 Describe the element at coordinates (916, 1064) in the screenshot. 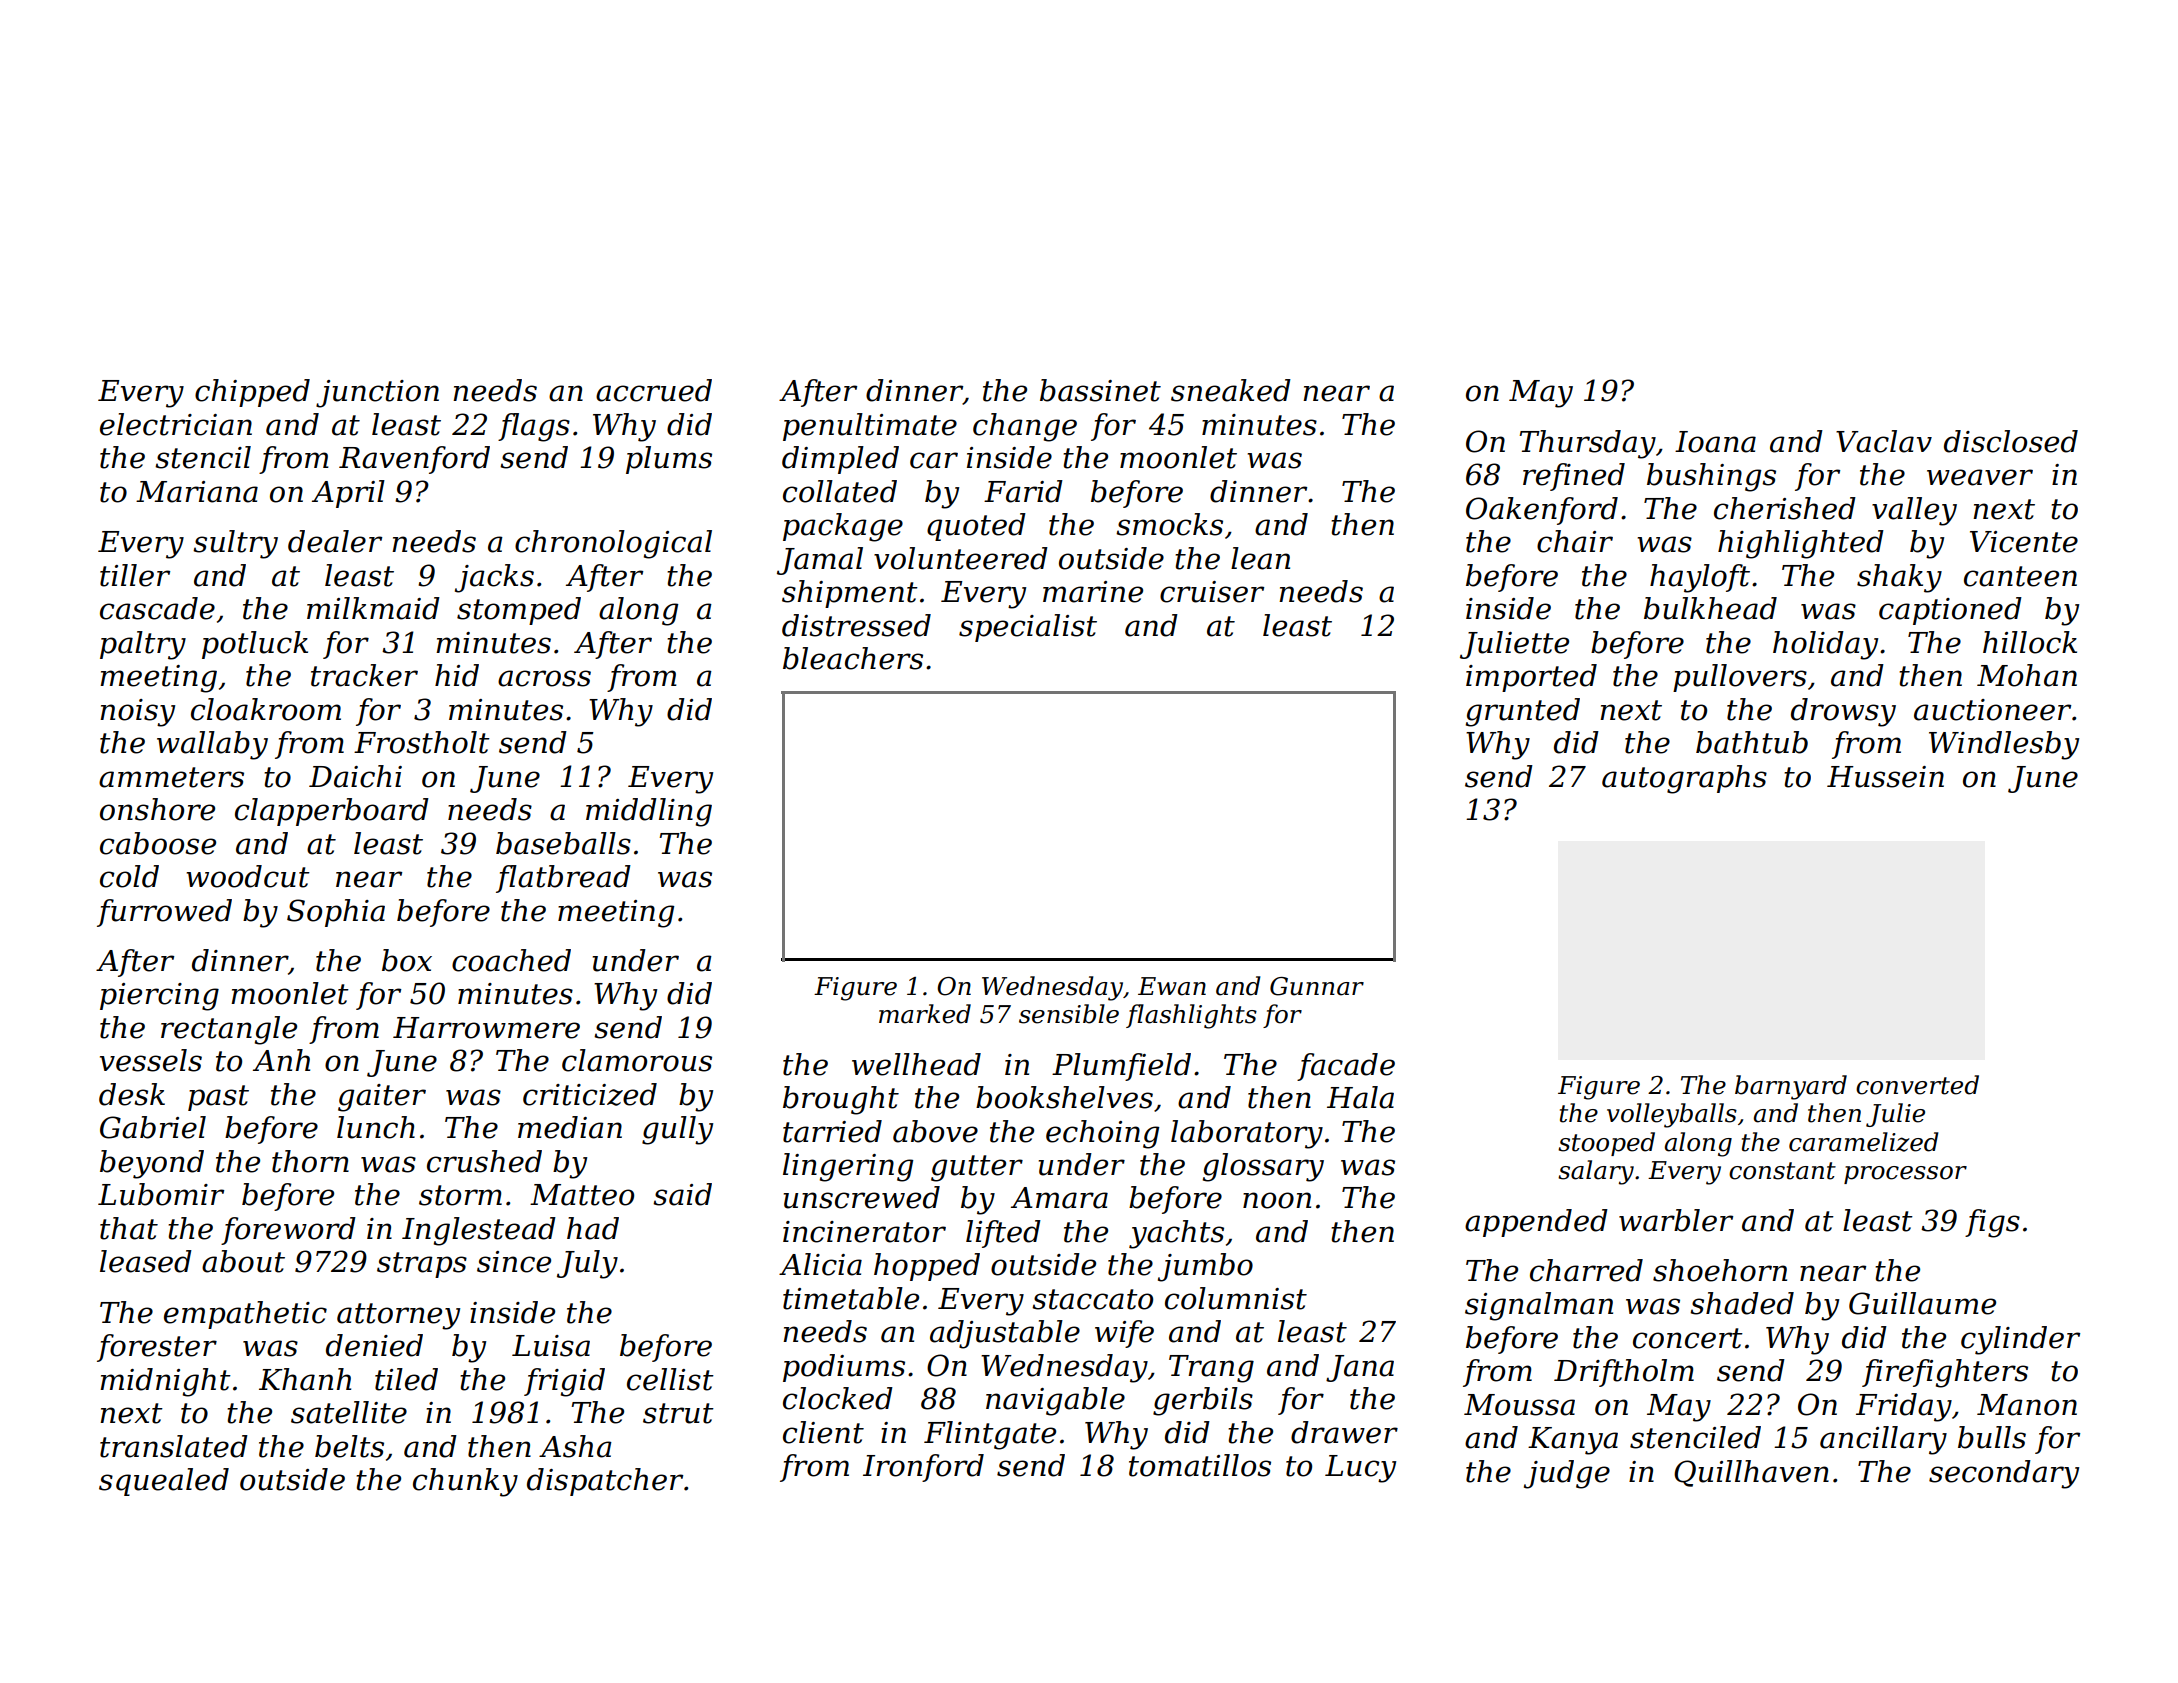

I see `wellhead` at that location.
